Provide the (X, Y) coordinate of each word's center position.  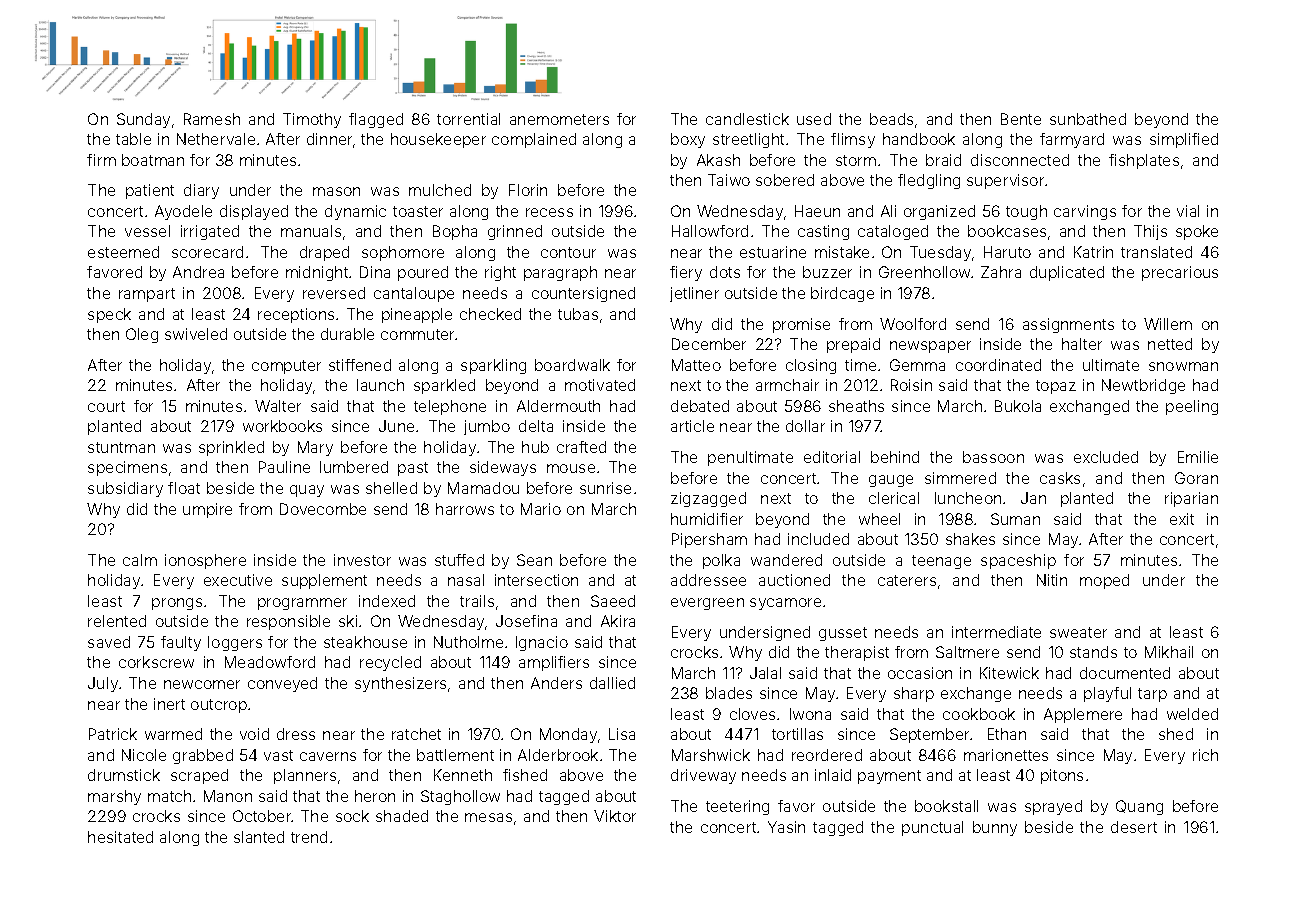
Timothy (312, 120)
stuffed (459, 560)
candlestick (747, 119)
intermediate (996, 632)
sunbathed (1088, 119)
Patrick (113, 734)
